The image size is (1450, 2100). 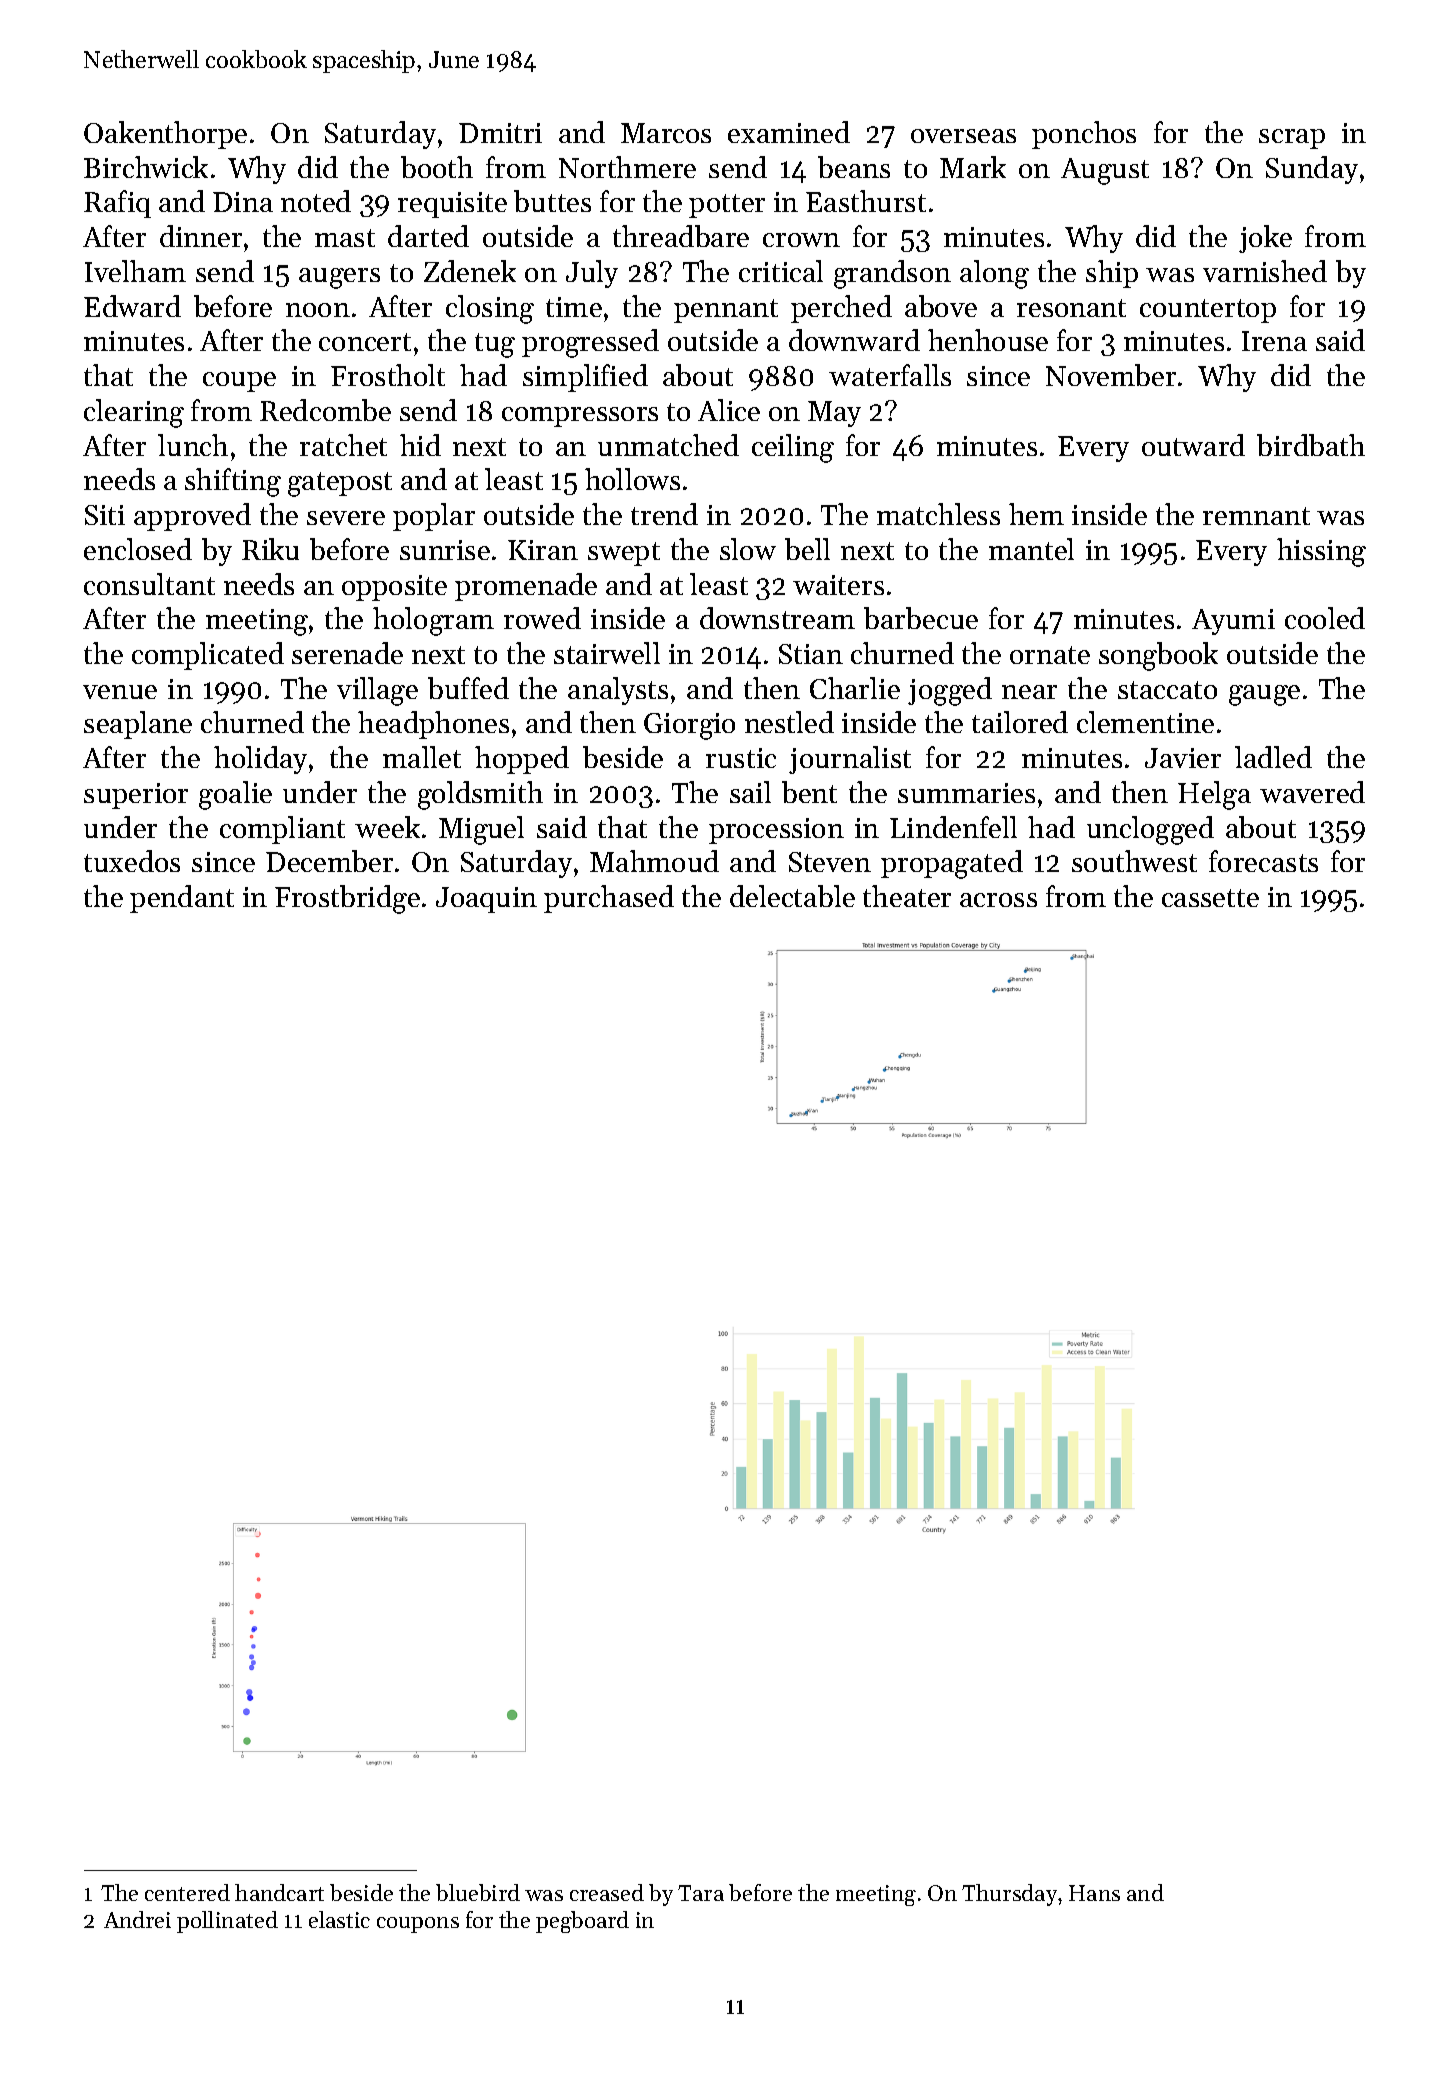 I want to click on ponchos, so click(x=1084, y=135).
